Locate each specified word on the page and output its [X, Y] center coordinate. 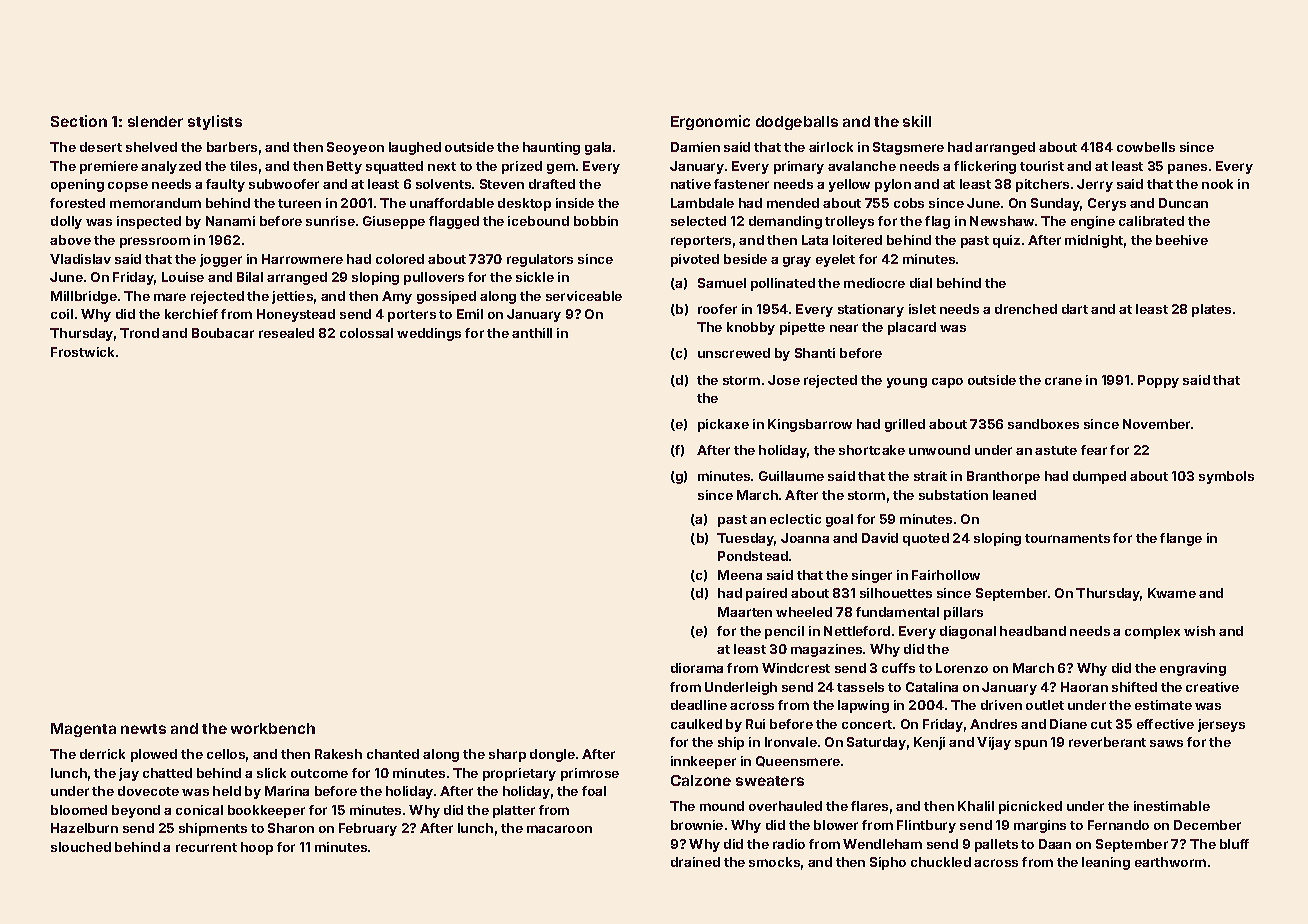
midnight [1094, 241]
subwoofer [284, 184]
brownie [697, 825]
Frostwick [82, 352]
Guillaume [791, 476]
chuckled [941, 862]
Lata [815, 240]
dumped [1099, 477]
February [368, 829]
